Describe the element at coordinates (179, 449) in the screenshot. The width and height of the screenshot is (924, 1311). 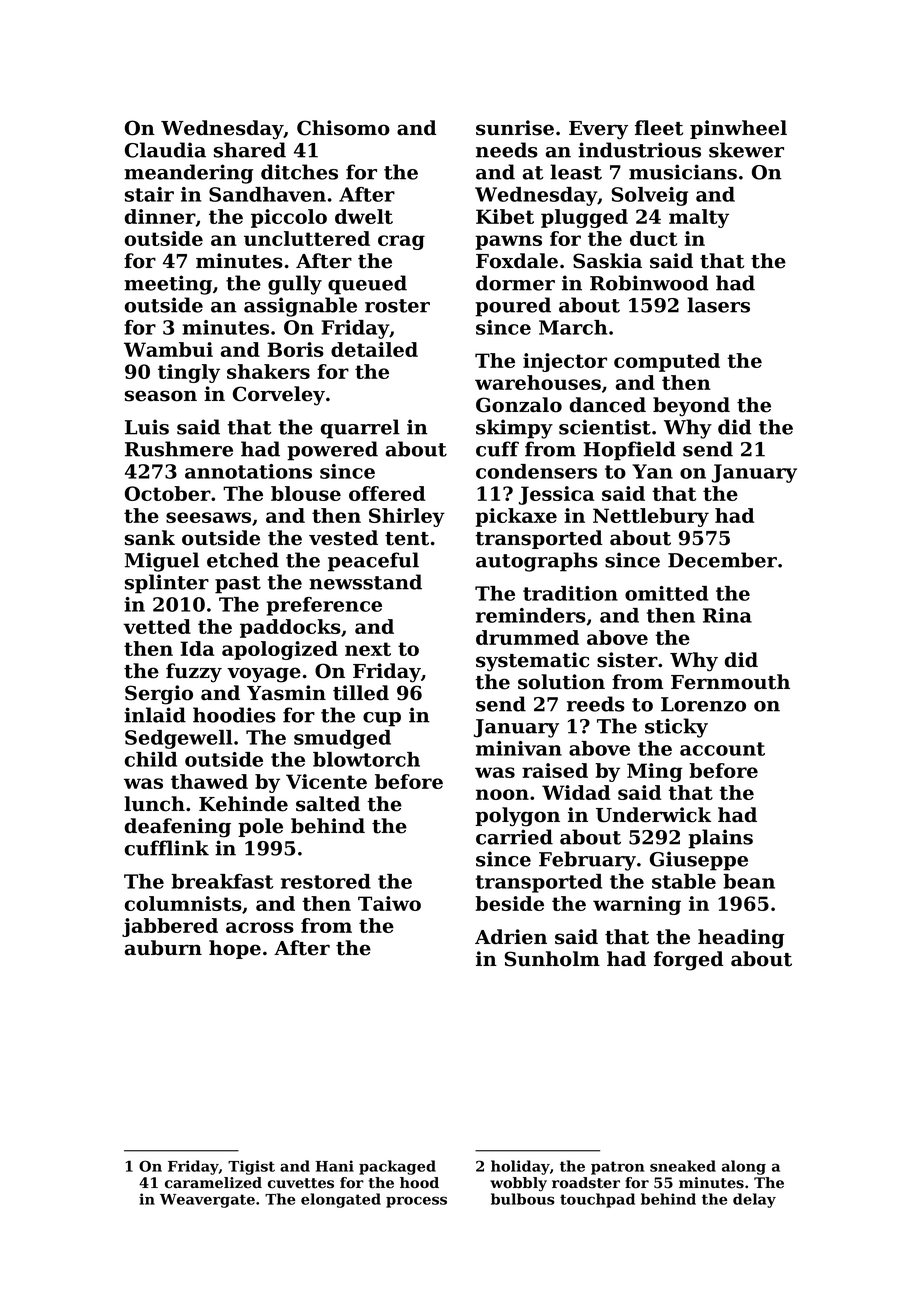
I see `Rushmere` at that location.
